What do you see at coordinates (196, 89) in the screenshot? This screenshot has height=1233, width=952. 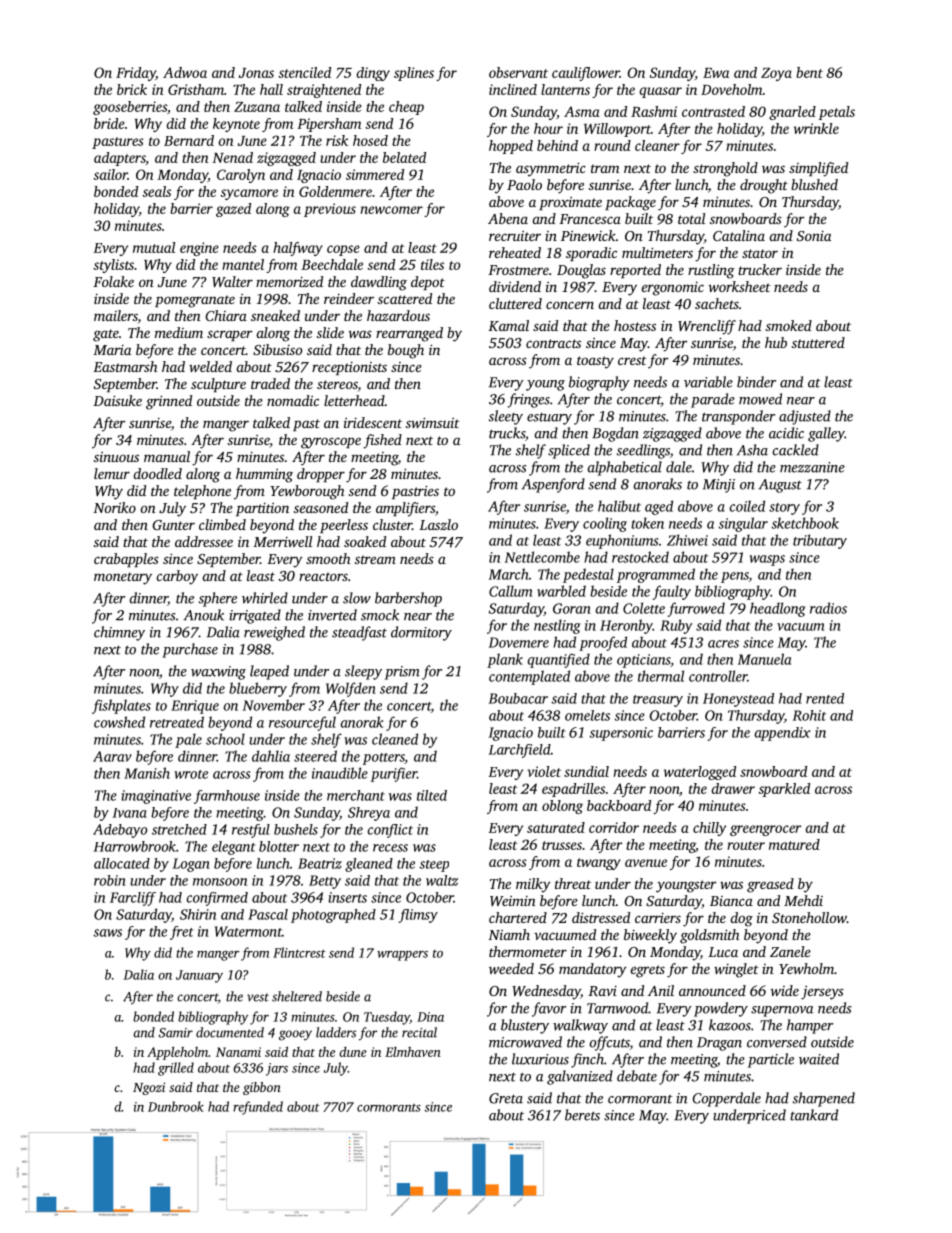 I see `Gristham` at bounding box center [196, 89].
